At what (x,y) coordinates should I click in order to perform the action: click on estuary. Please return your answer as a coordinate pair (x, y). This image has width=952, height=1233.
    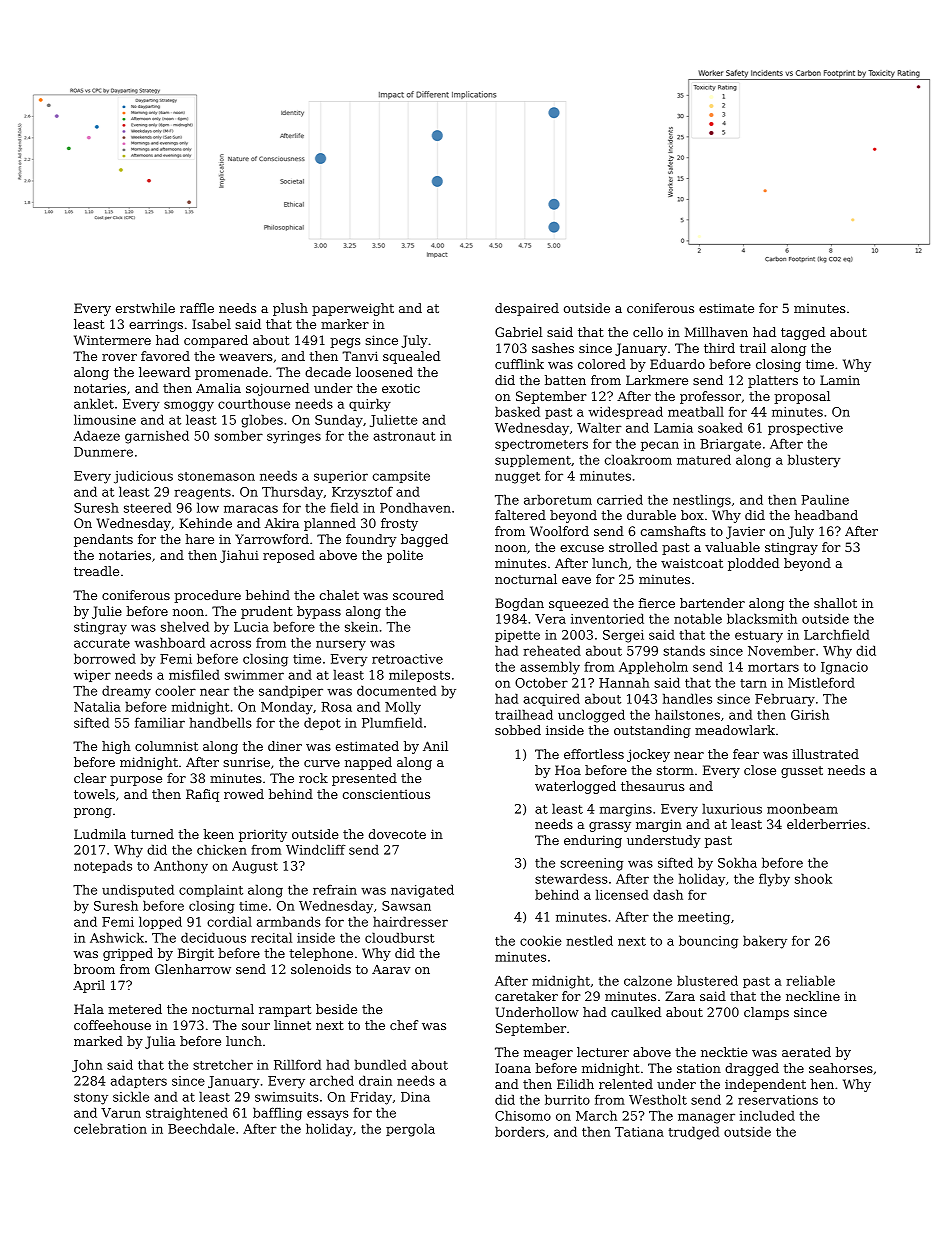
    Looking at the image, I should click on (759, 637).
